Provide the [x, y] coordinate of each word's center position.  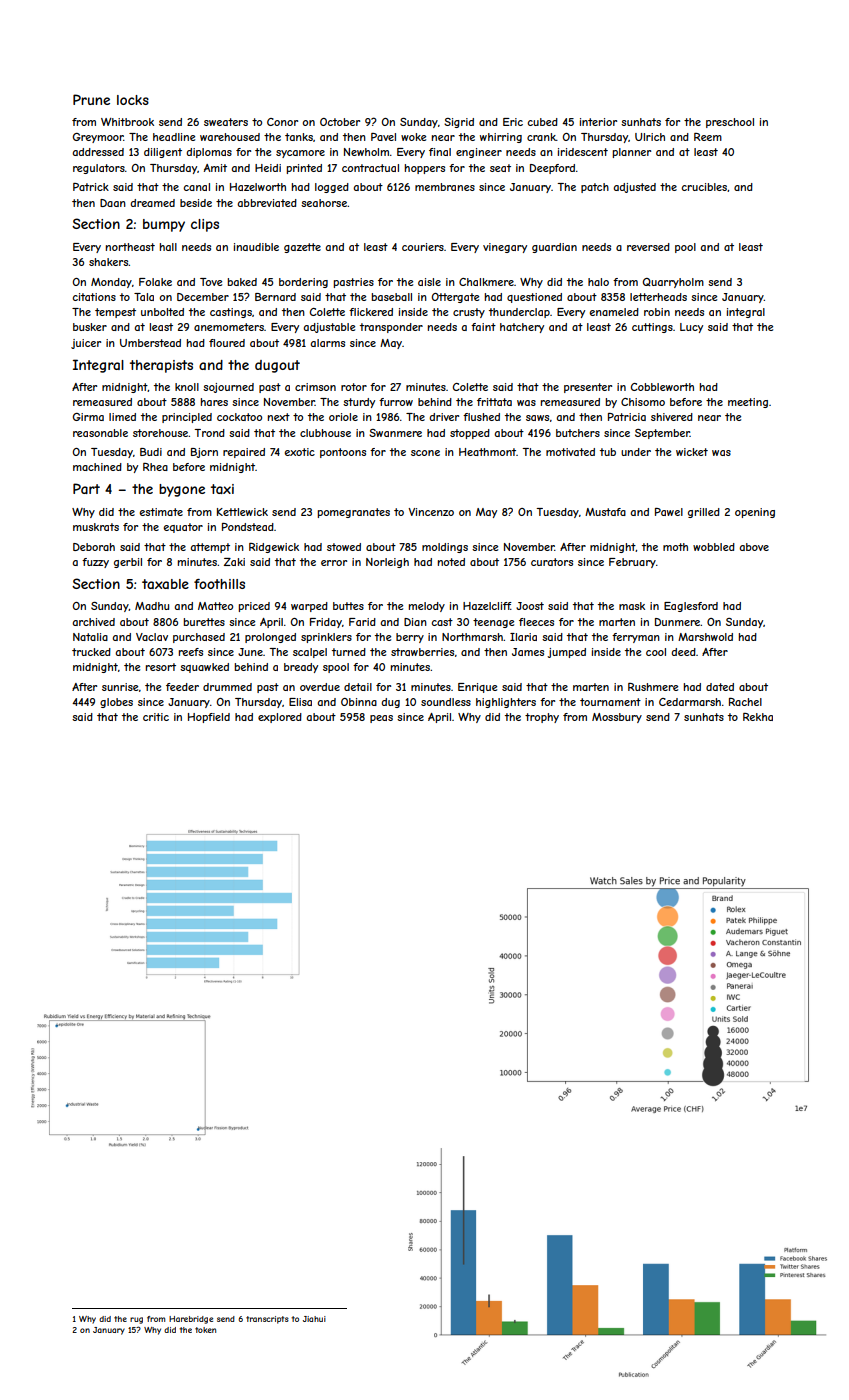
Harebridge [191, 1320]
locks [133, 100]
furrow [396, 402]
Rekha [758, 717]
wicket [692, 452]
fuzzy [95, 563]
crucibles [704, 187]
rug [136, 1320]
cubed [542, 122]
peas [381, 719]
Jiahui [314, 1319]
